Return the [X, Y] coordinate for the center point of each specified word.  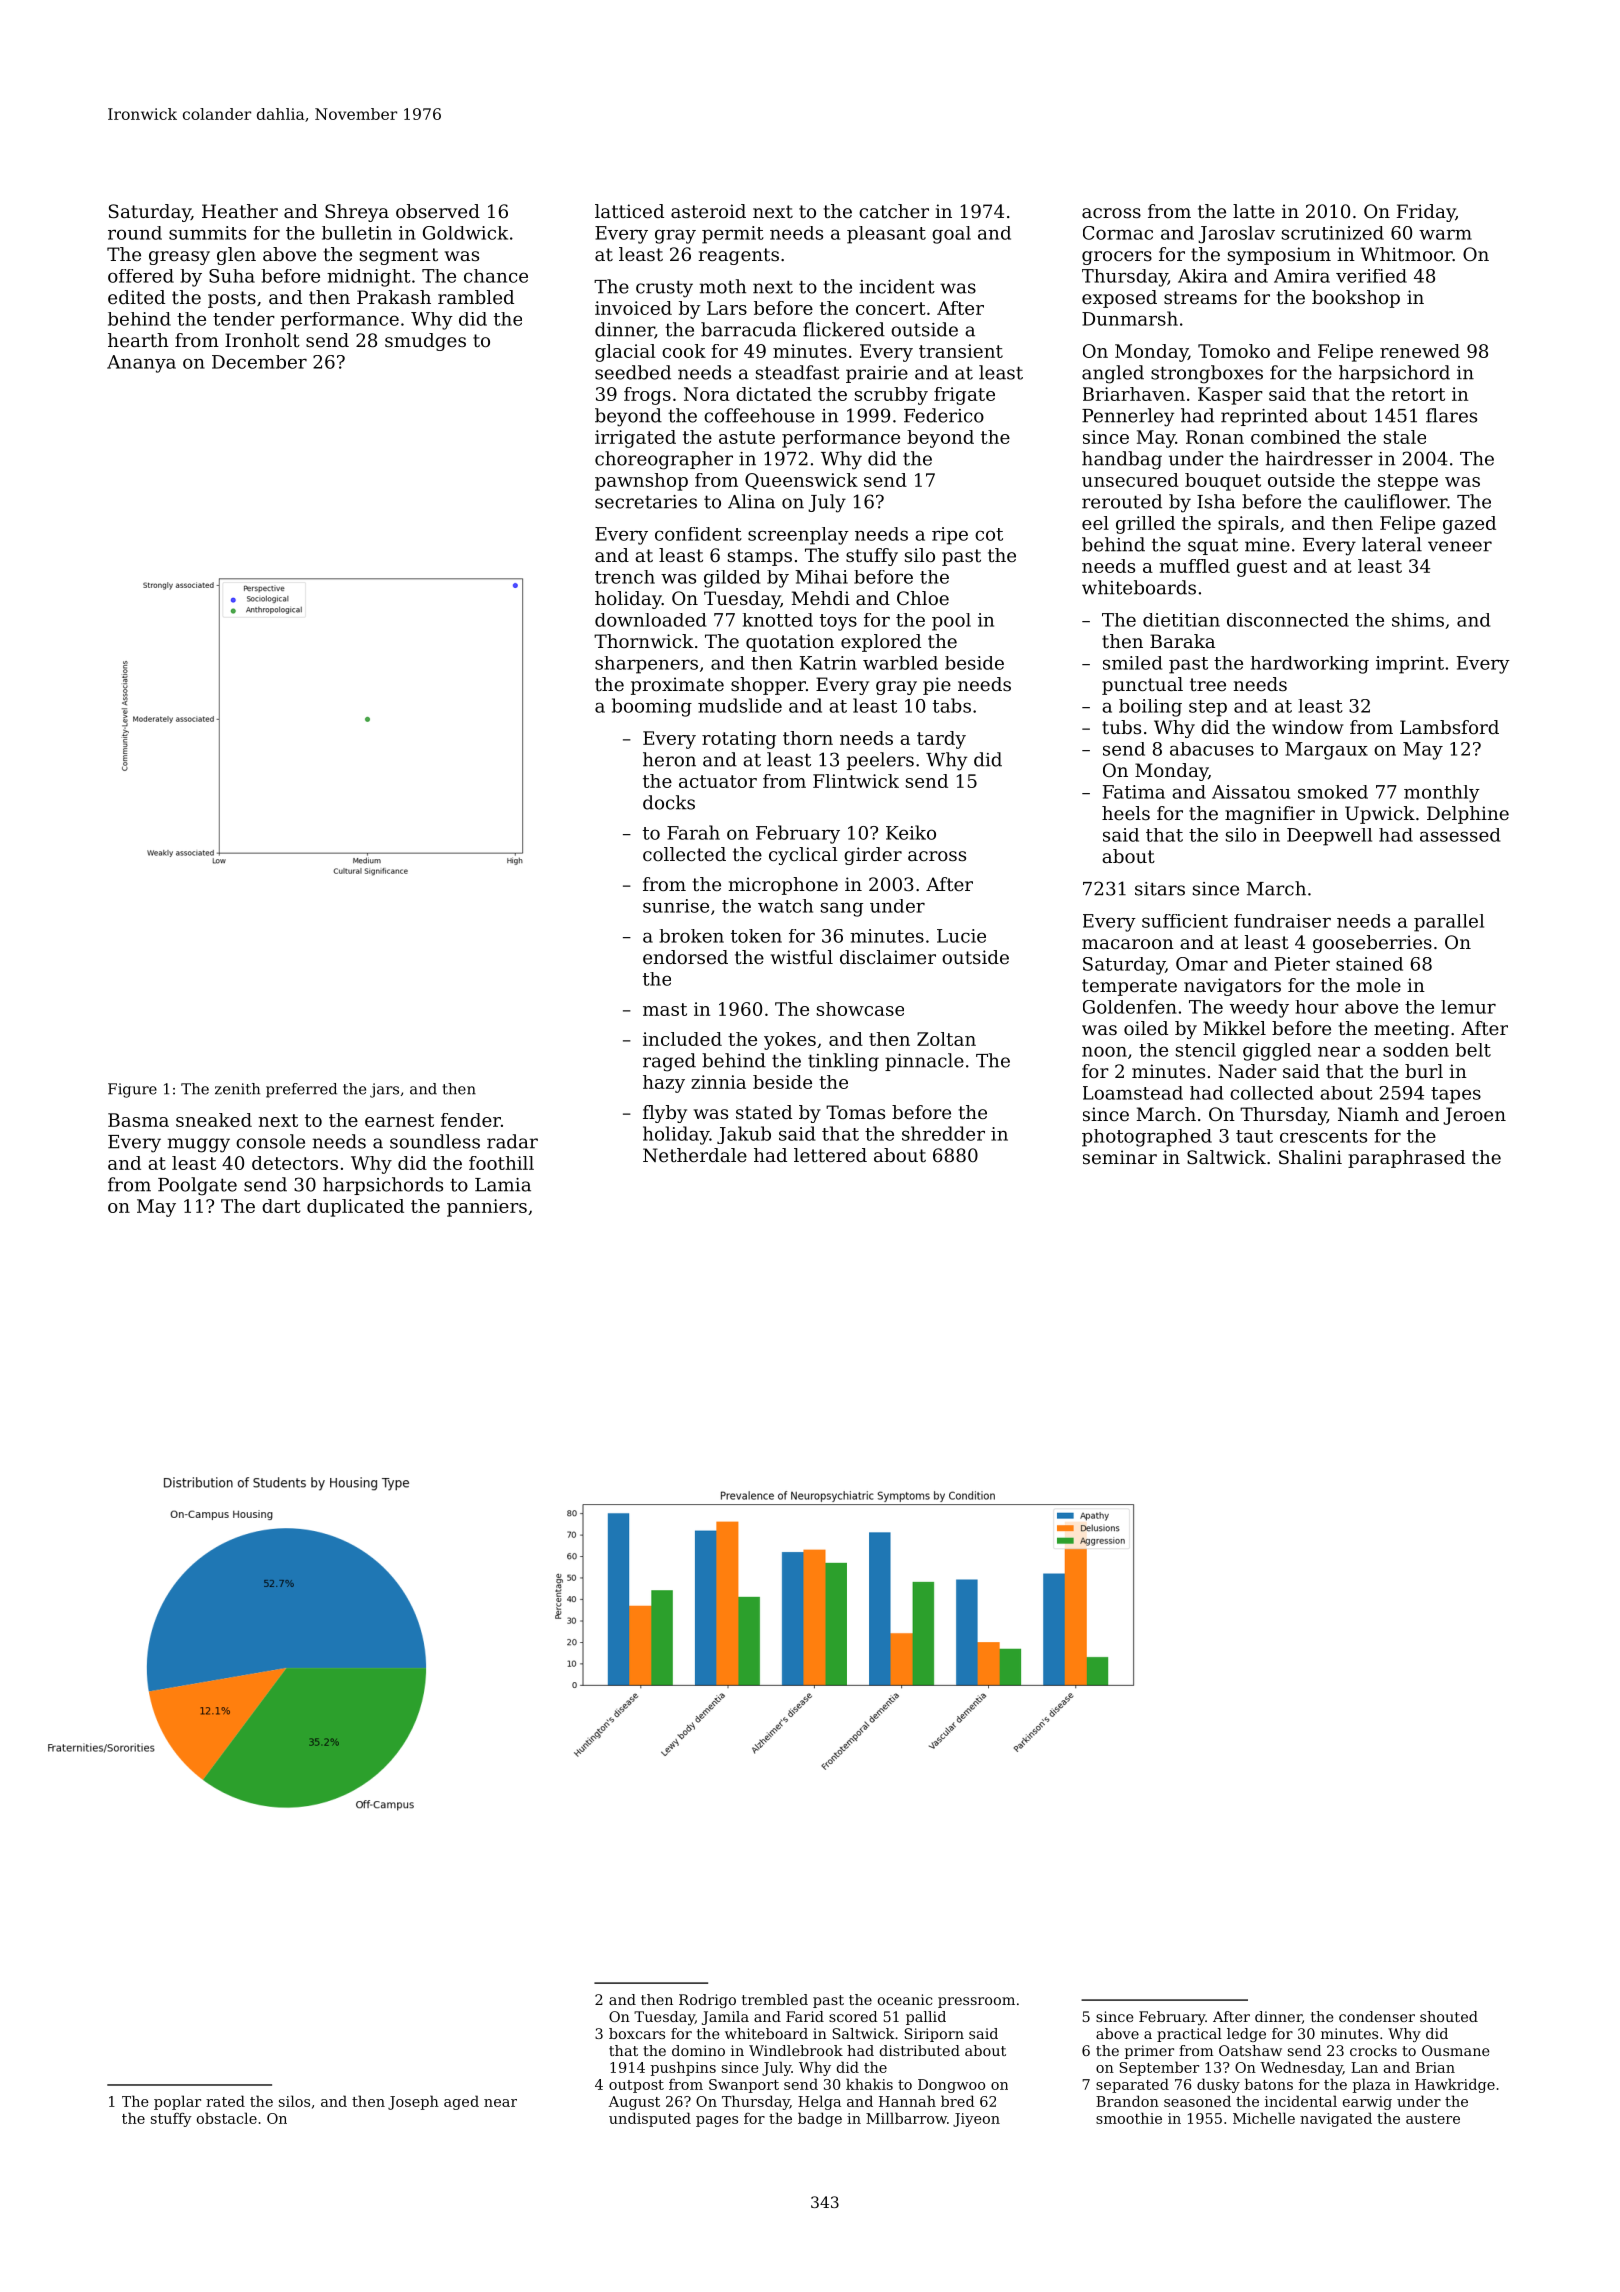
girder [873, 856]
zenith [237, 1089]
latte [1254, 211]
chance [496, 276]
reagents [739, 256]
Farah [693, 832]
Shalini [1310, 1157]
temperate [1129, 987]
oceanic [905, 1999]
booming [652, 707]
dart [281, 1206]
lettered [830, 1155]
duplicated [355, 1208]
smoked [1333, 792]
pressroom [976, 2002]
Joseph [413, 2102]
